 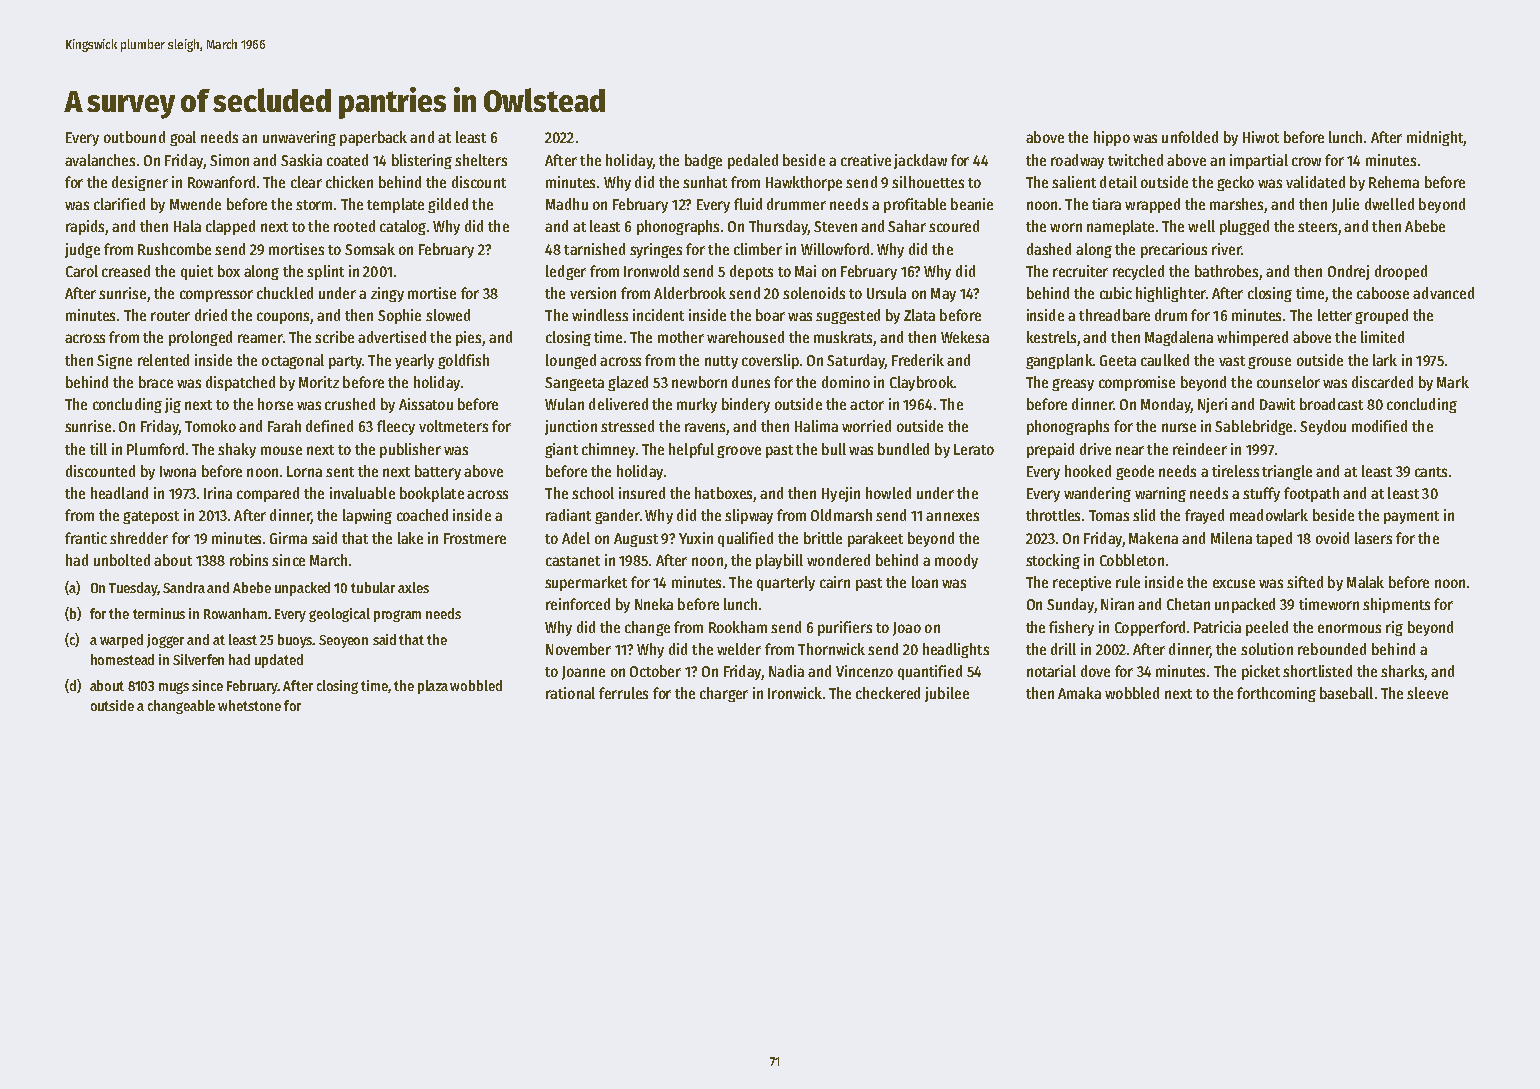 I want to click on outbound, so click(x=134, y=137).
